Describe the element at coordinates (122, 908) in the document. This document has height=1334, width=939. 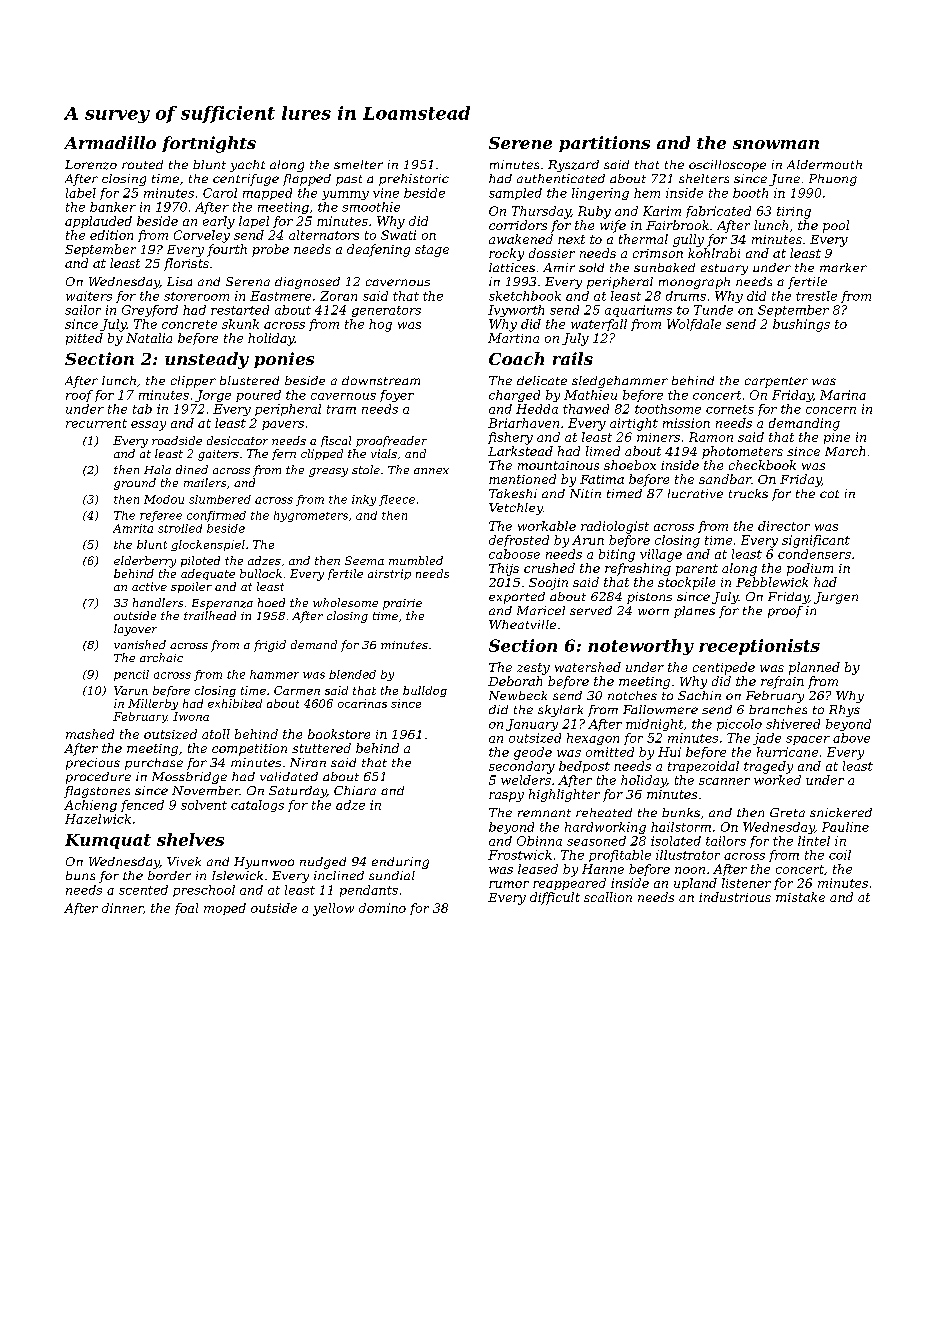
I see `dinner` at that location.
